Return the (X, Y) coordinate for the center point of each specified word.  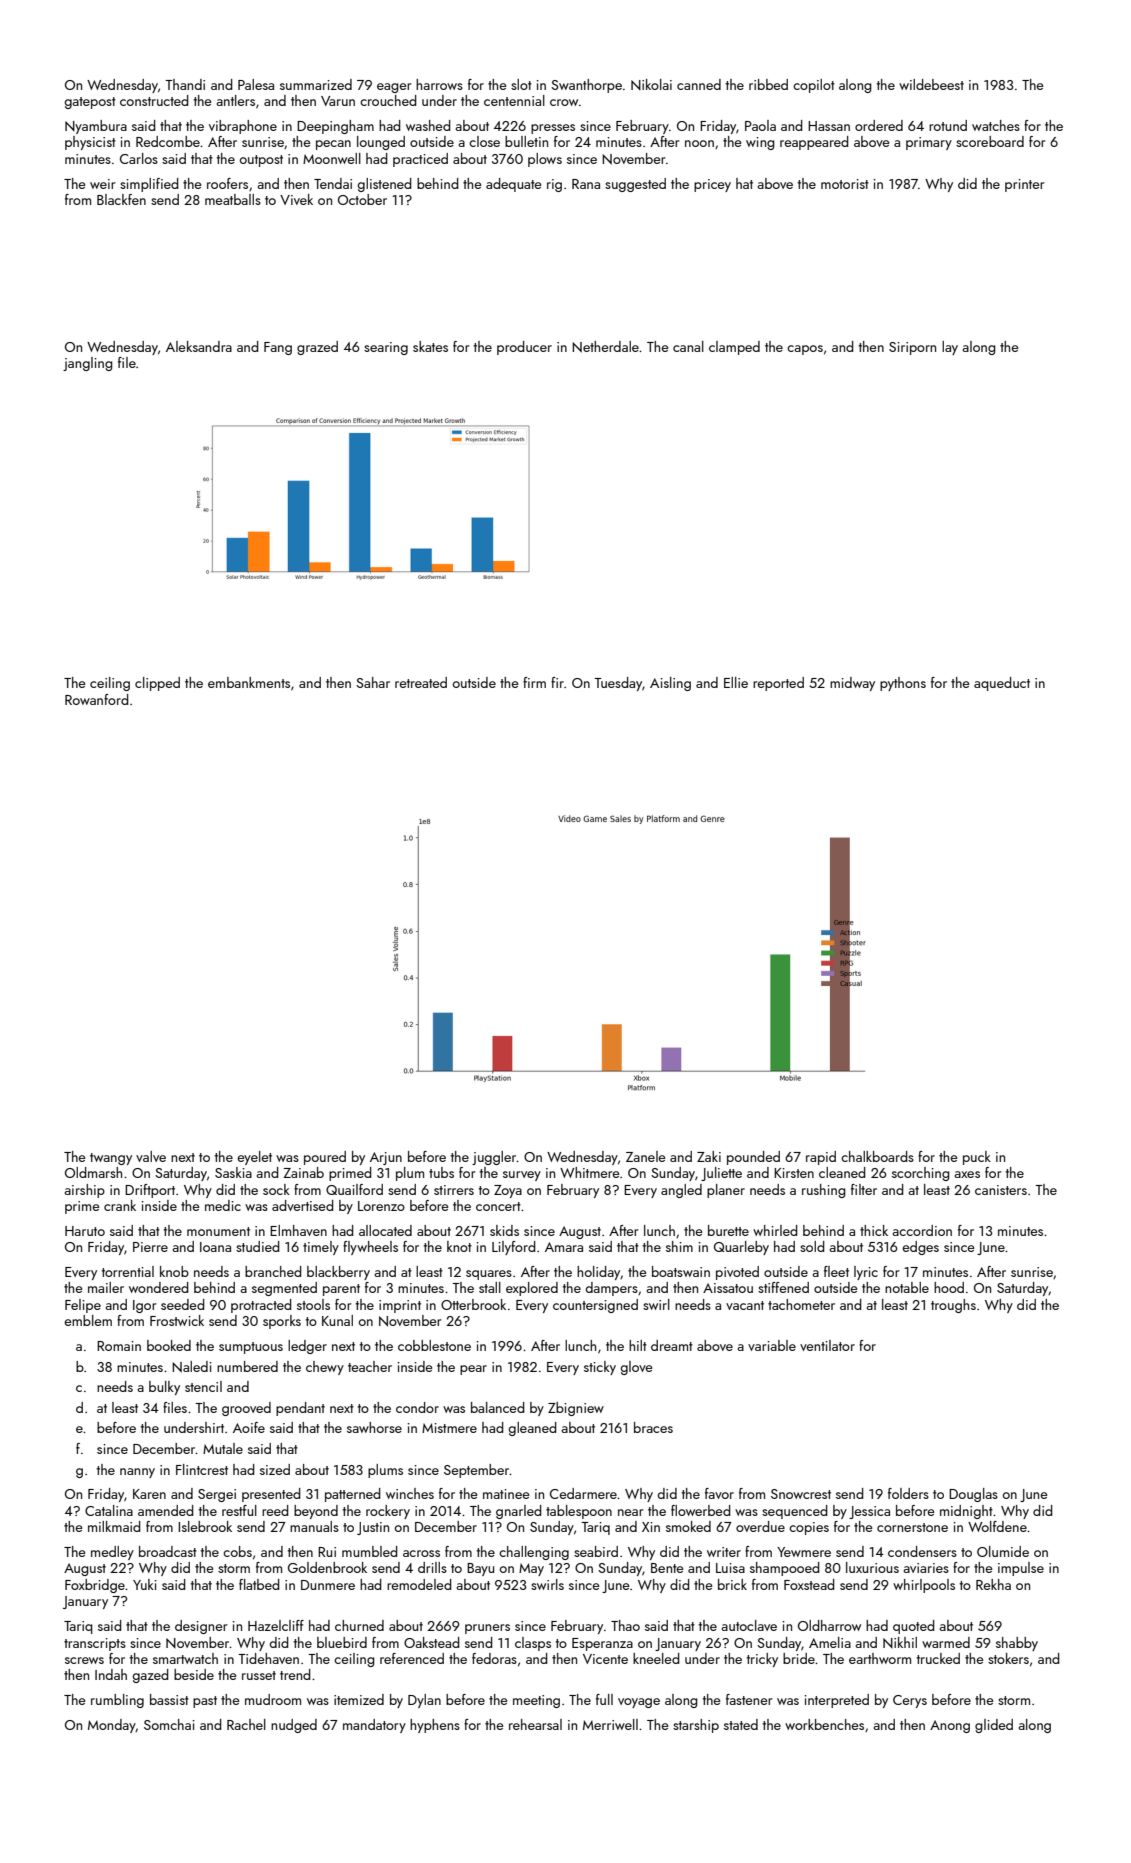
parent (341, 1290)
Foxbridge (95, 1586)
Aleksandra (199, 346)
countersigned (595, 1306)
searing (386, 348)
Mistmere (449, 1428)
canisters (1001, 1190)
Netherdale (605, 347)
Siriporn (912, 348)
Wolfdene (997, 1526)
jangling (88, 364)
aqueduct (1002, 684)
